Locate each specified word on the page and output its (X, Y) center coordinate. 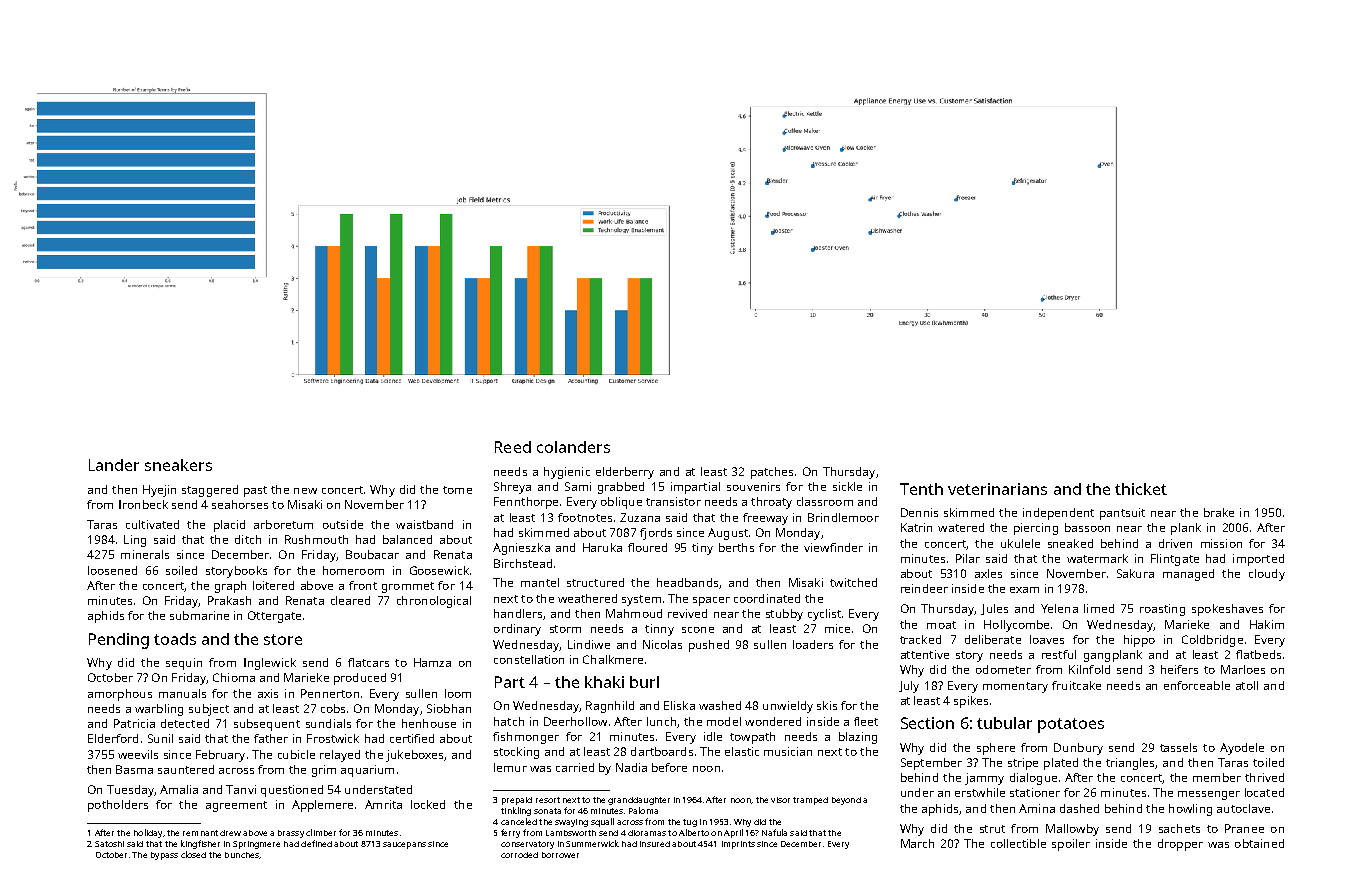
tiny (702, 549)
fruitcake (1076, 685)
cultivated (152, 524)
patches (772, 473)
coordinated (767, 598)
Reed (513, 447)
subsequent (267, 725)
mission (1221, 543)
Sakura (1135, 573)
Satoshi (109, 844)
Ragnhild (610, 707)
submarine (199, 615)
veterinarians (997, 489)
